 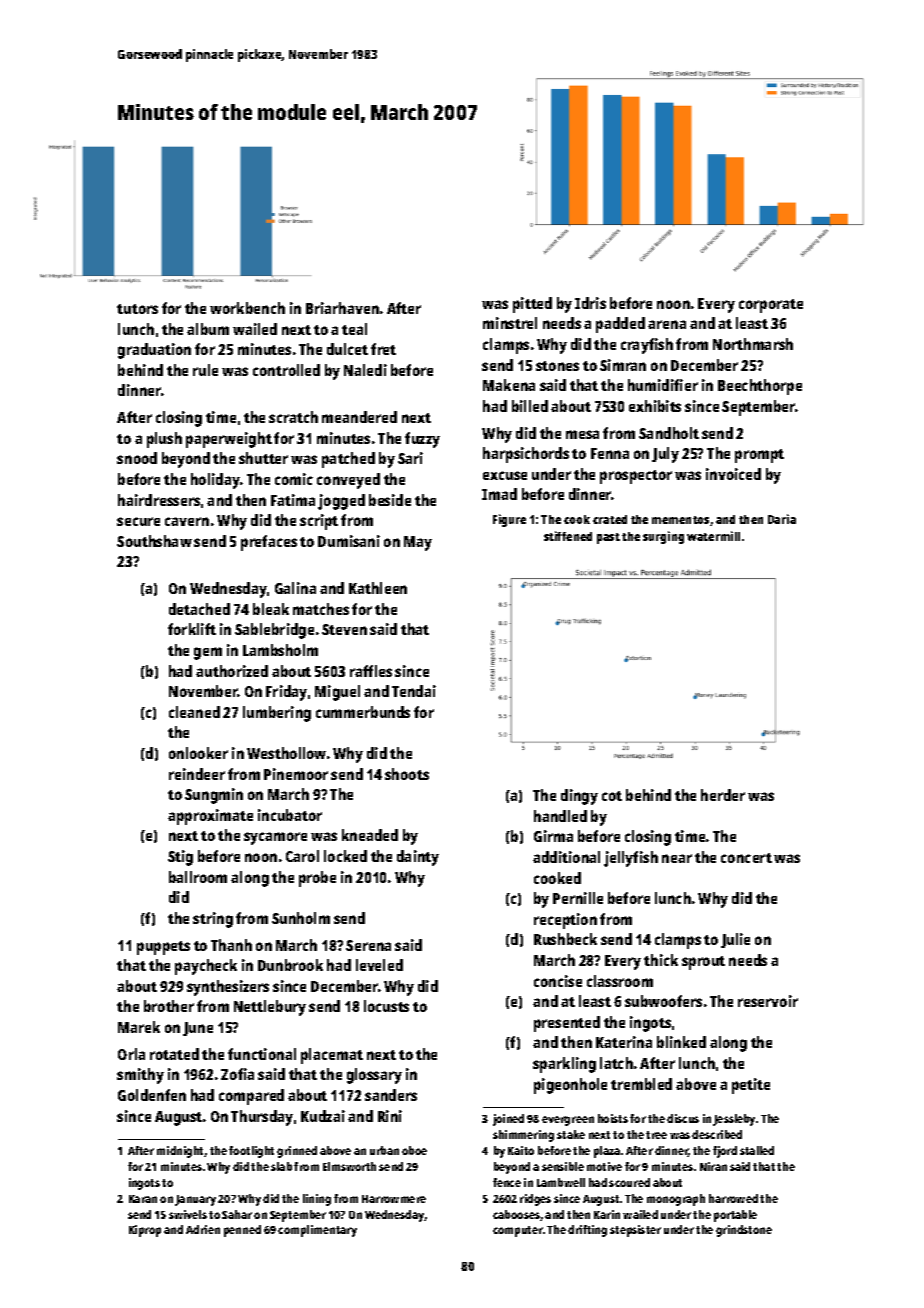 What do you see at coordinates (532, 305) in the image?
I see `pitted` at bounding box center [532, 305].
